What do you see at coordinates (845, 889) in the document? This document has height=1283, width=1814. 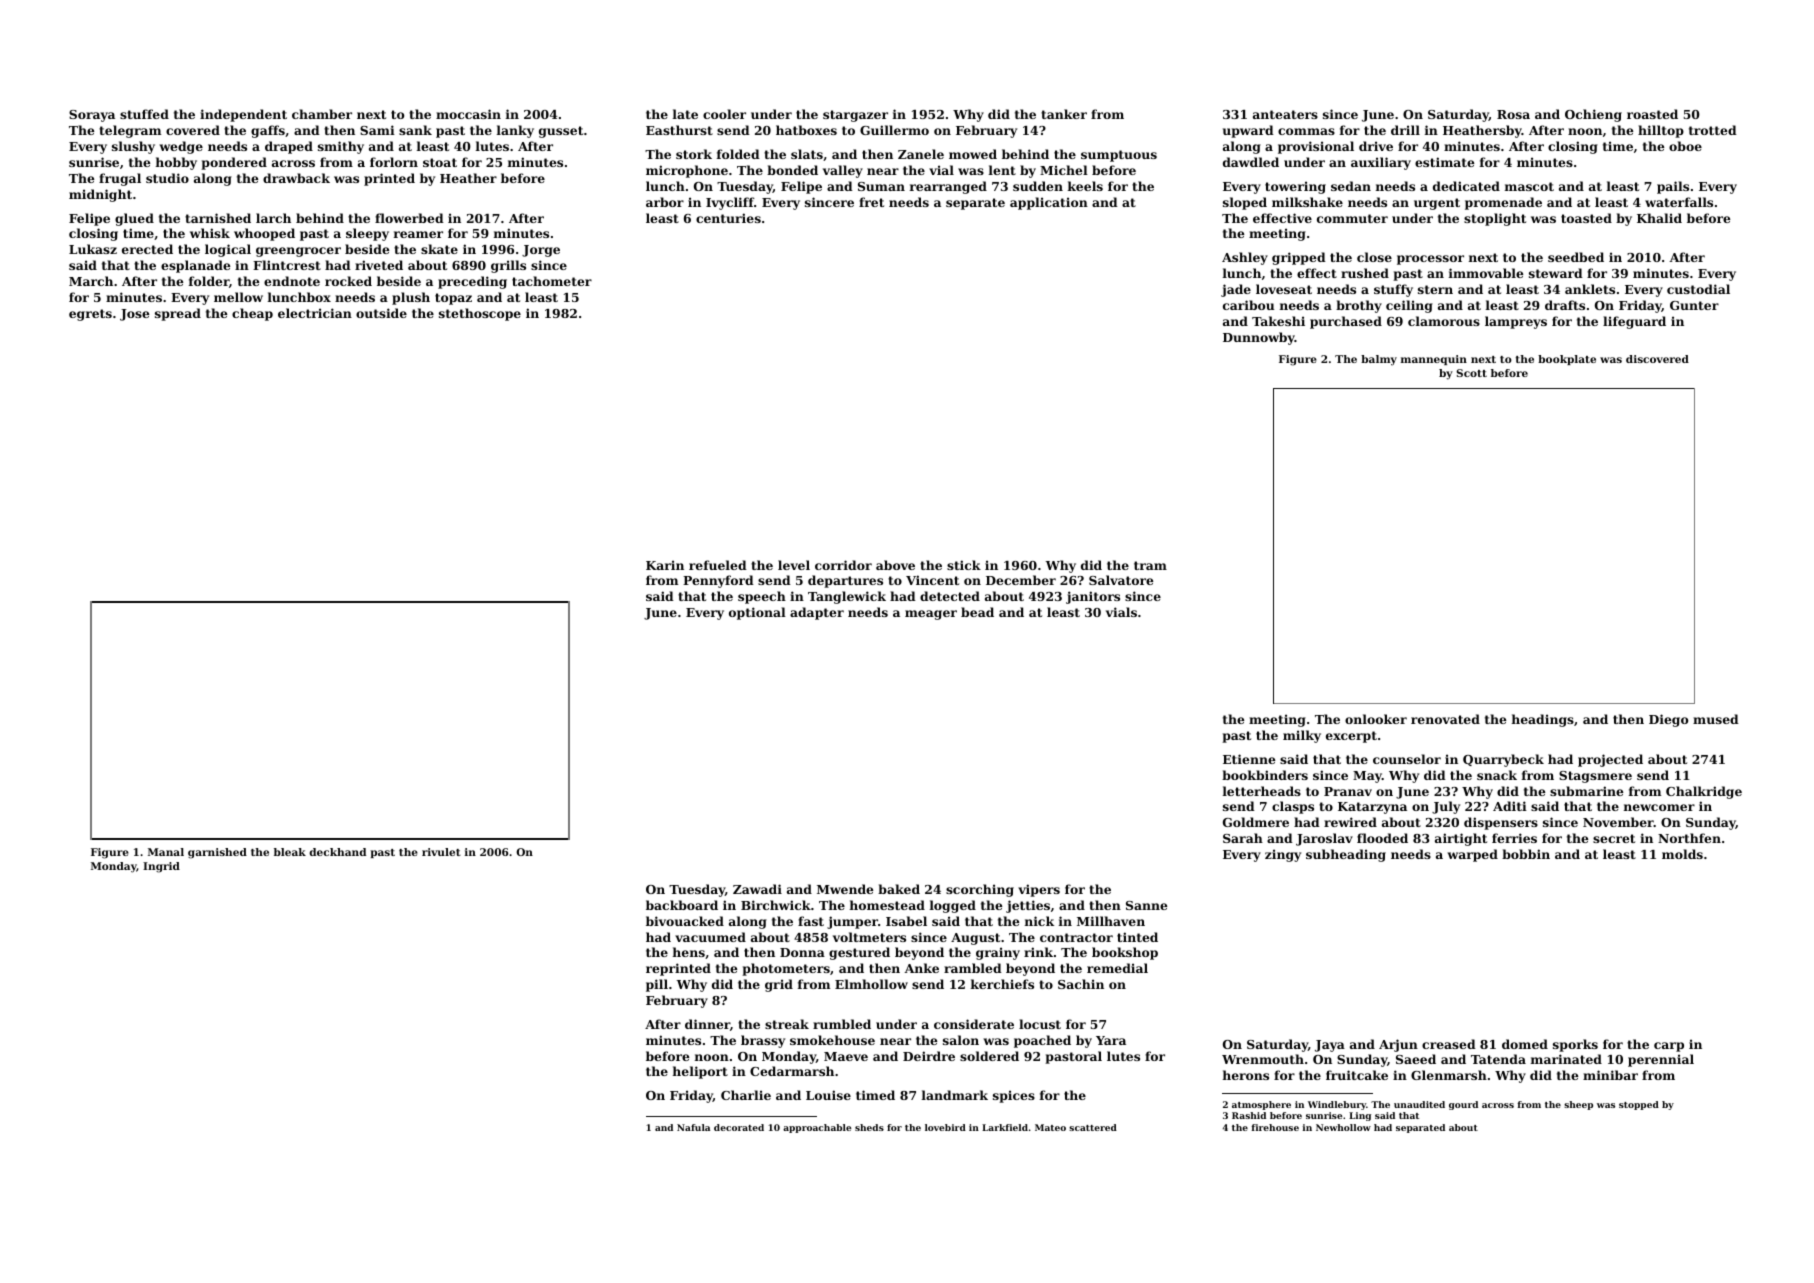 I see `Mwende` at bounding box center [845, 889].
